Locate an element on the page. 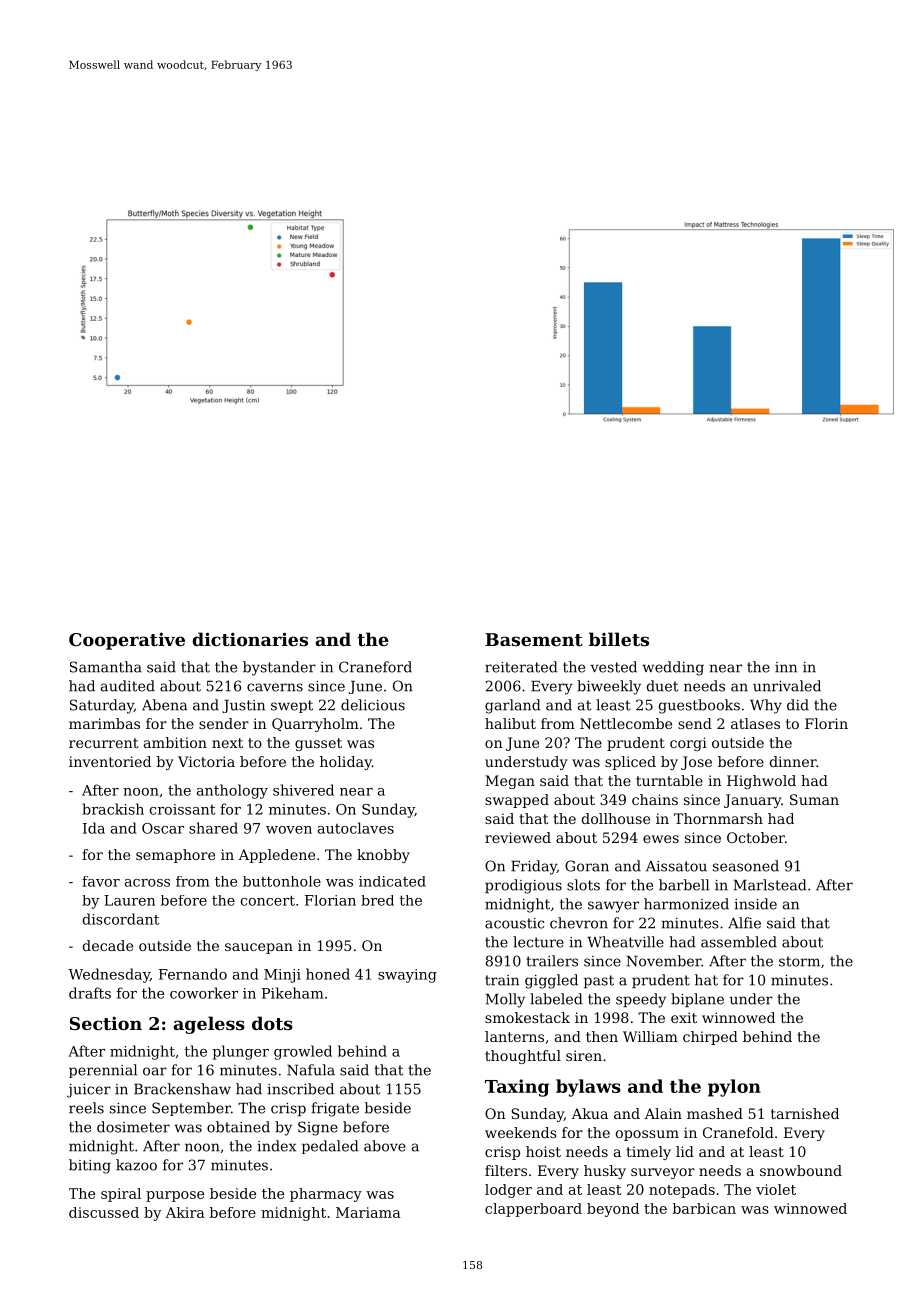 The image size is (924, 1314). duet is located at coordinates (662, 686).
